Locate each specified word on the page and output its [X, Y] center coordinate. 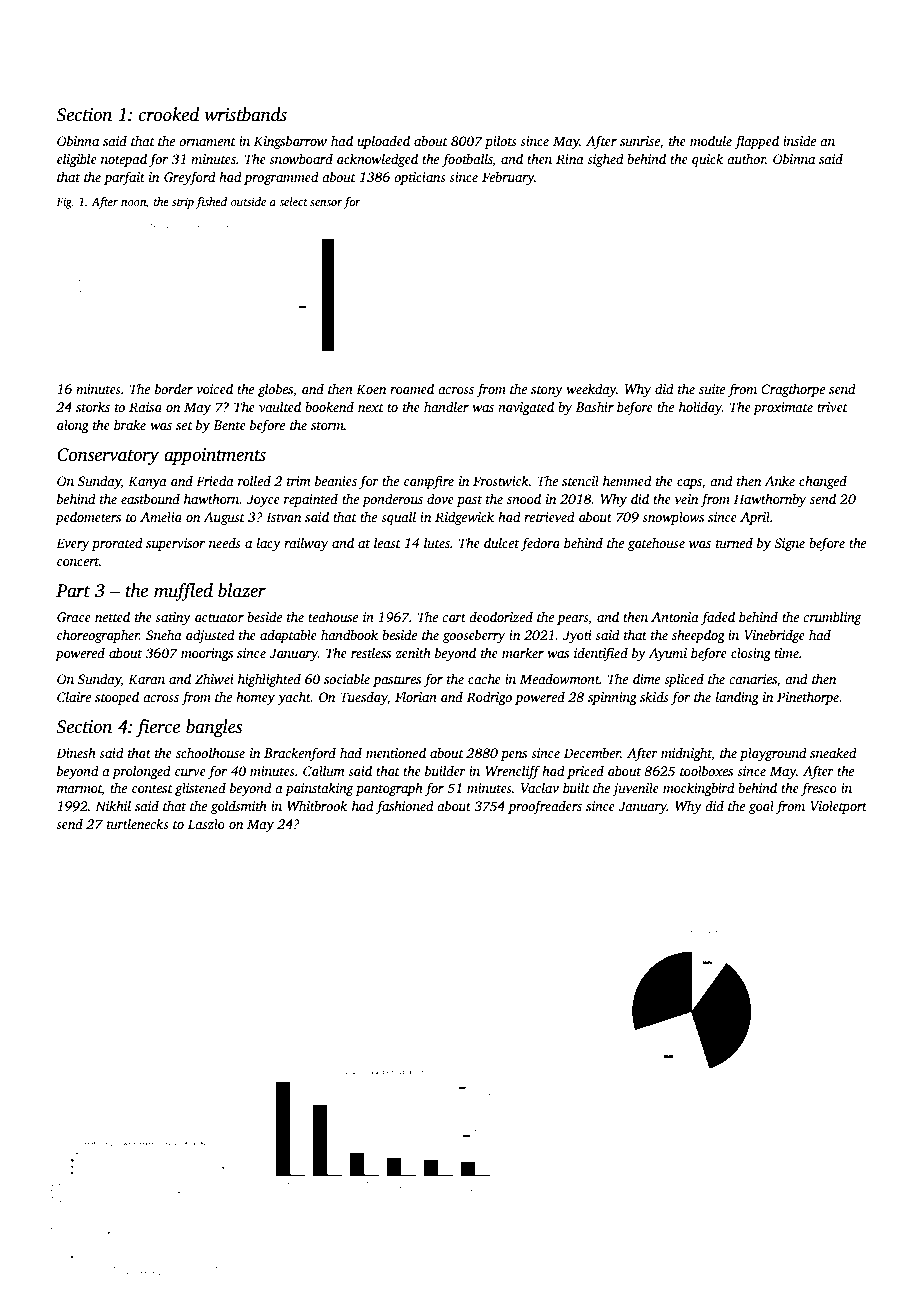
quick [707, 160]
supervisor [175, 544]
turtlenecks [138, 823]
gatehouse [656, 544]
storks [93, 406]
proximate [783, 408]
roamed [412, 388]
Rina [570, 159]
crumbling [832, 618]
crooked [169, 114]
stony [547, 391]
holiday [700, 408]
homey [255, 698]
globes [275, 390]
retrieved [549, 516]
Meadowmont [560, 678]
